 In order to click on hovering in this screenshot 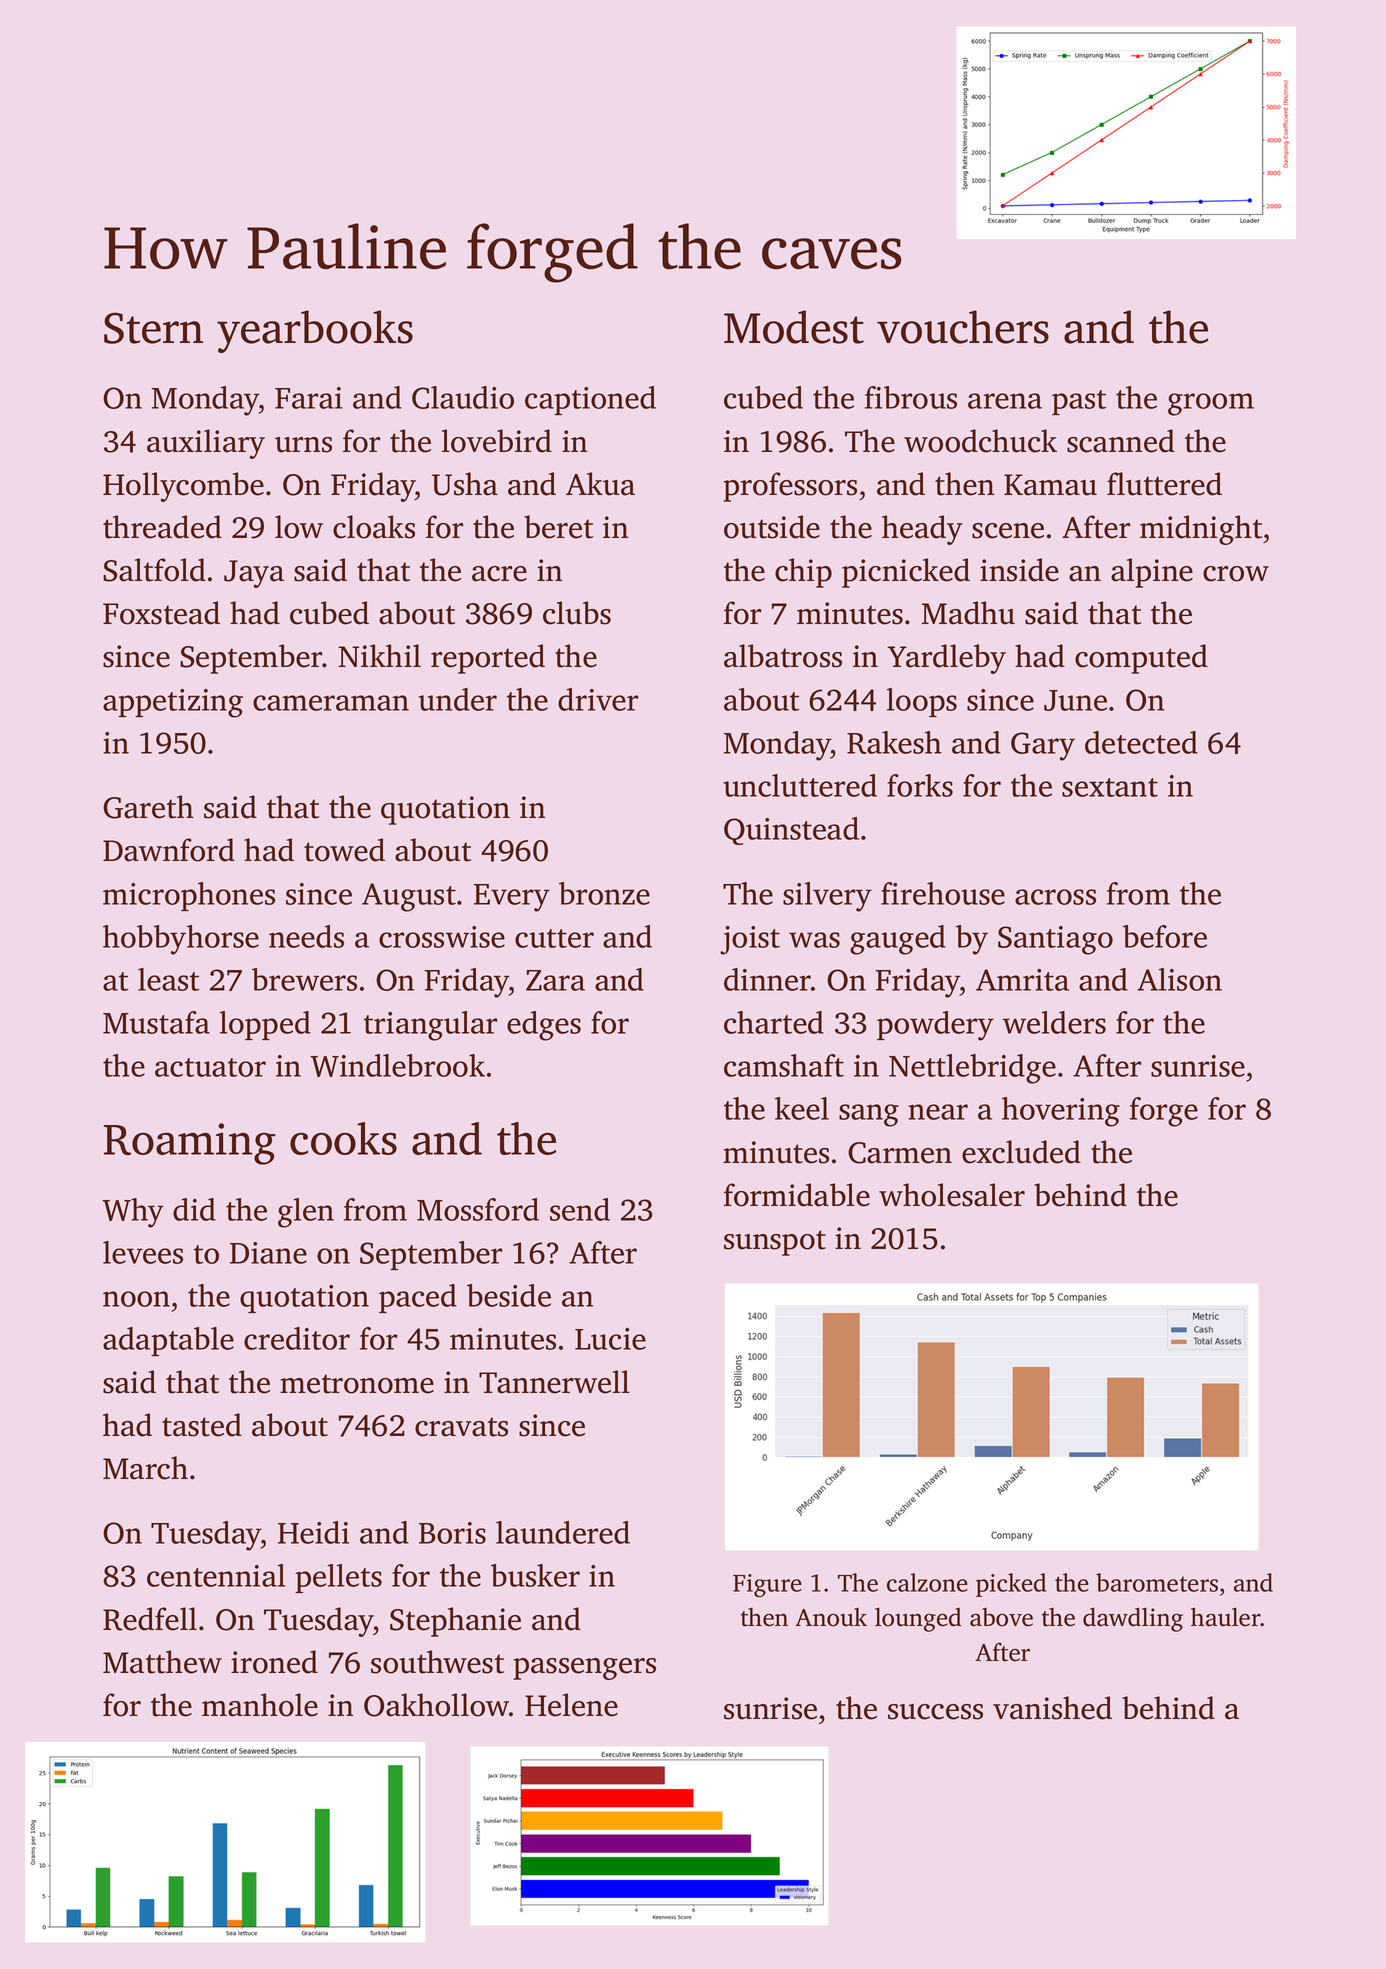, I will do `click(1061, 1112)`.
